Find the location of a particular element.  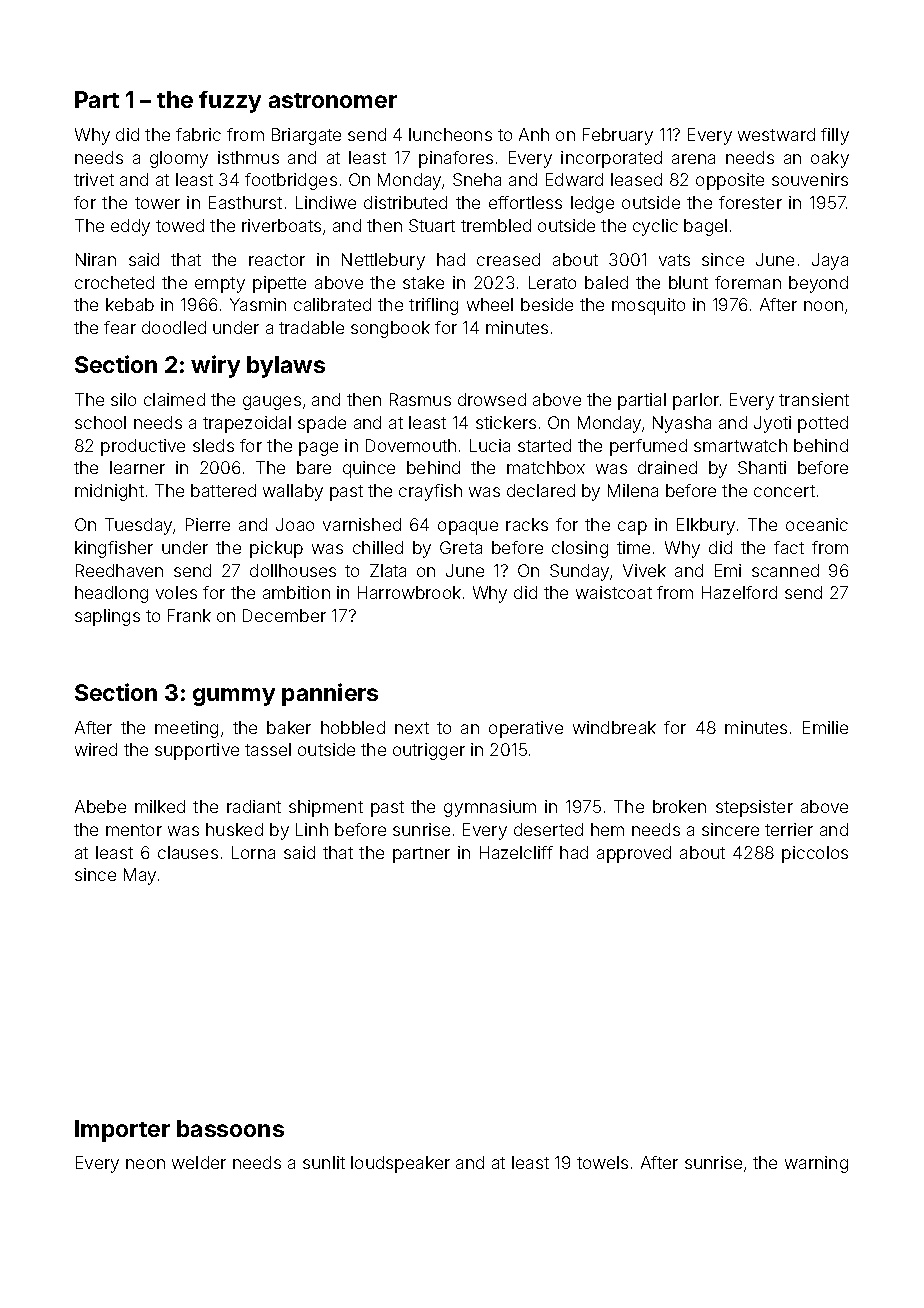

kingfisher is located at coordinates (114, 549).
